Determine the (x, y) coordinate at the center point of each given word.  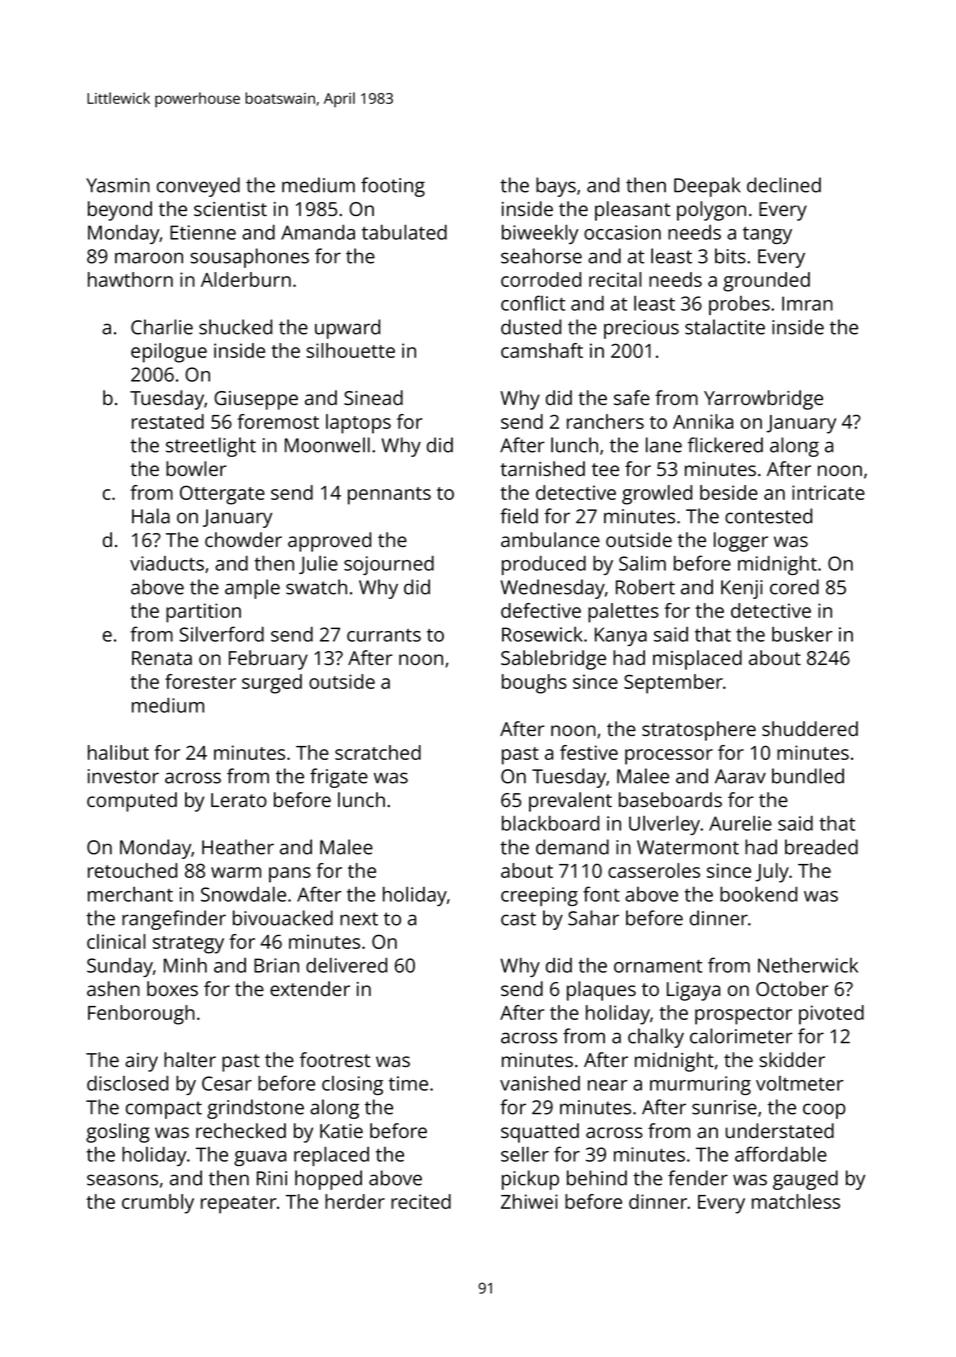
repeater (238, 1205)
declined (784, 185)
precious (641, 329)
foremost (278, 421)
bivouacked (283, 918)
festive (589, 752)
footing (393, 187)
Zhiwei (529, 1201)
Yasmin (118, 185)
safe (632, 397)
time (408, 1083)
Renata (162, 658)
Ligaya (693, 991)
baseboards (670, 799)
